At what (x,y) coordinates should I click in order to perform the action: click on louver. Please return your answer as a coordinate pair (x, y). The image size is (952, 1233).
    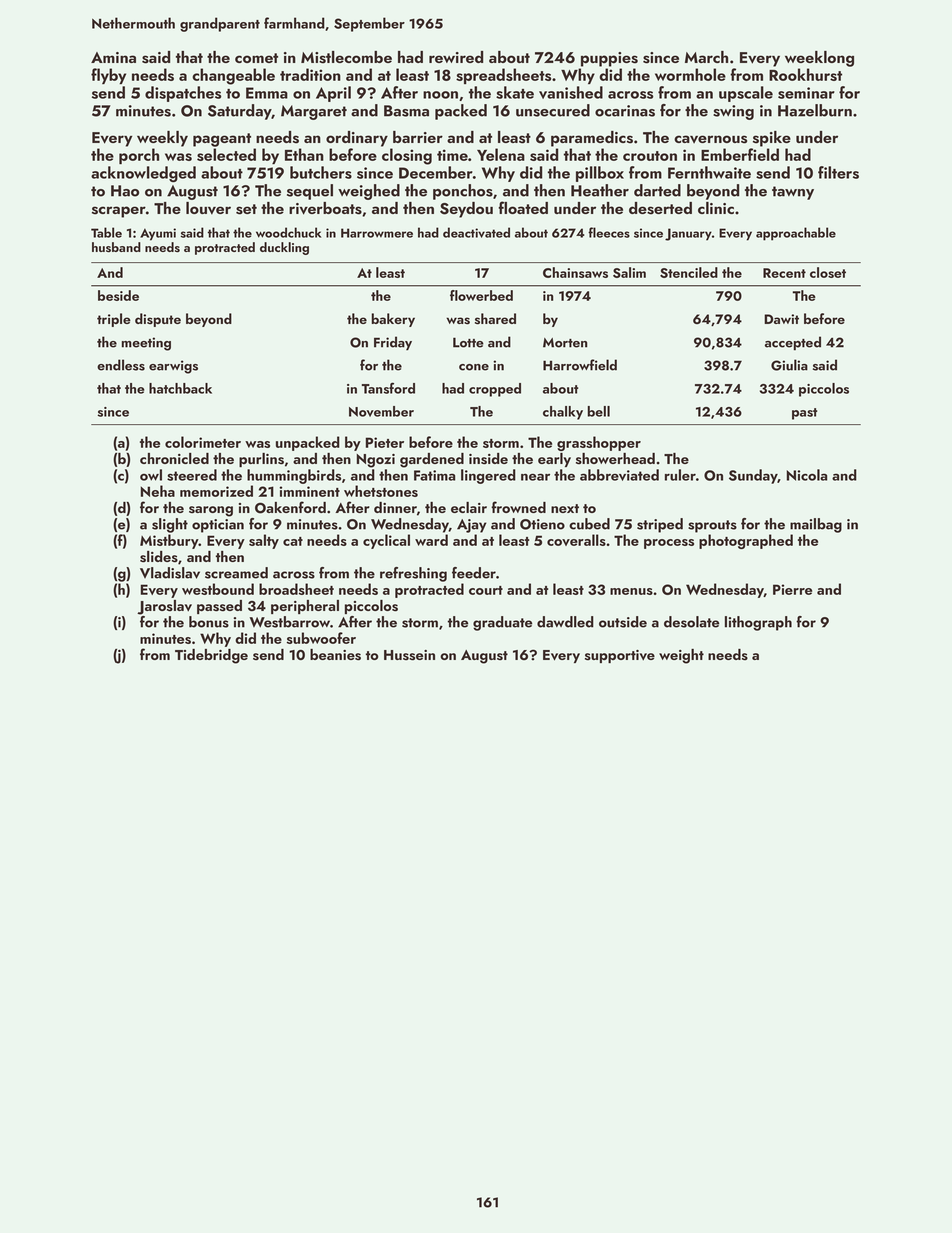
    Looking at the image, I should click on (208, 208).
